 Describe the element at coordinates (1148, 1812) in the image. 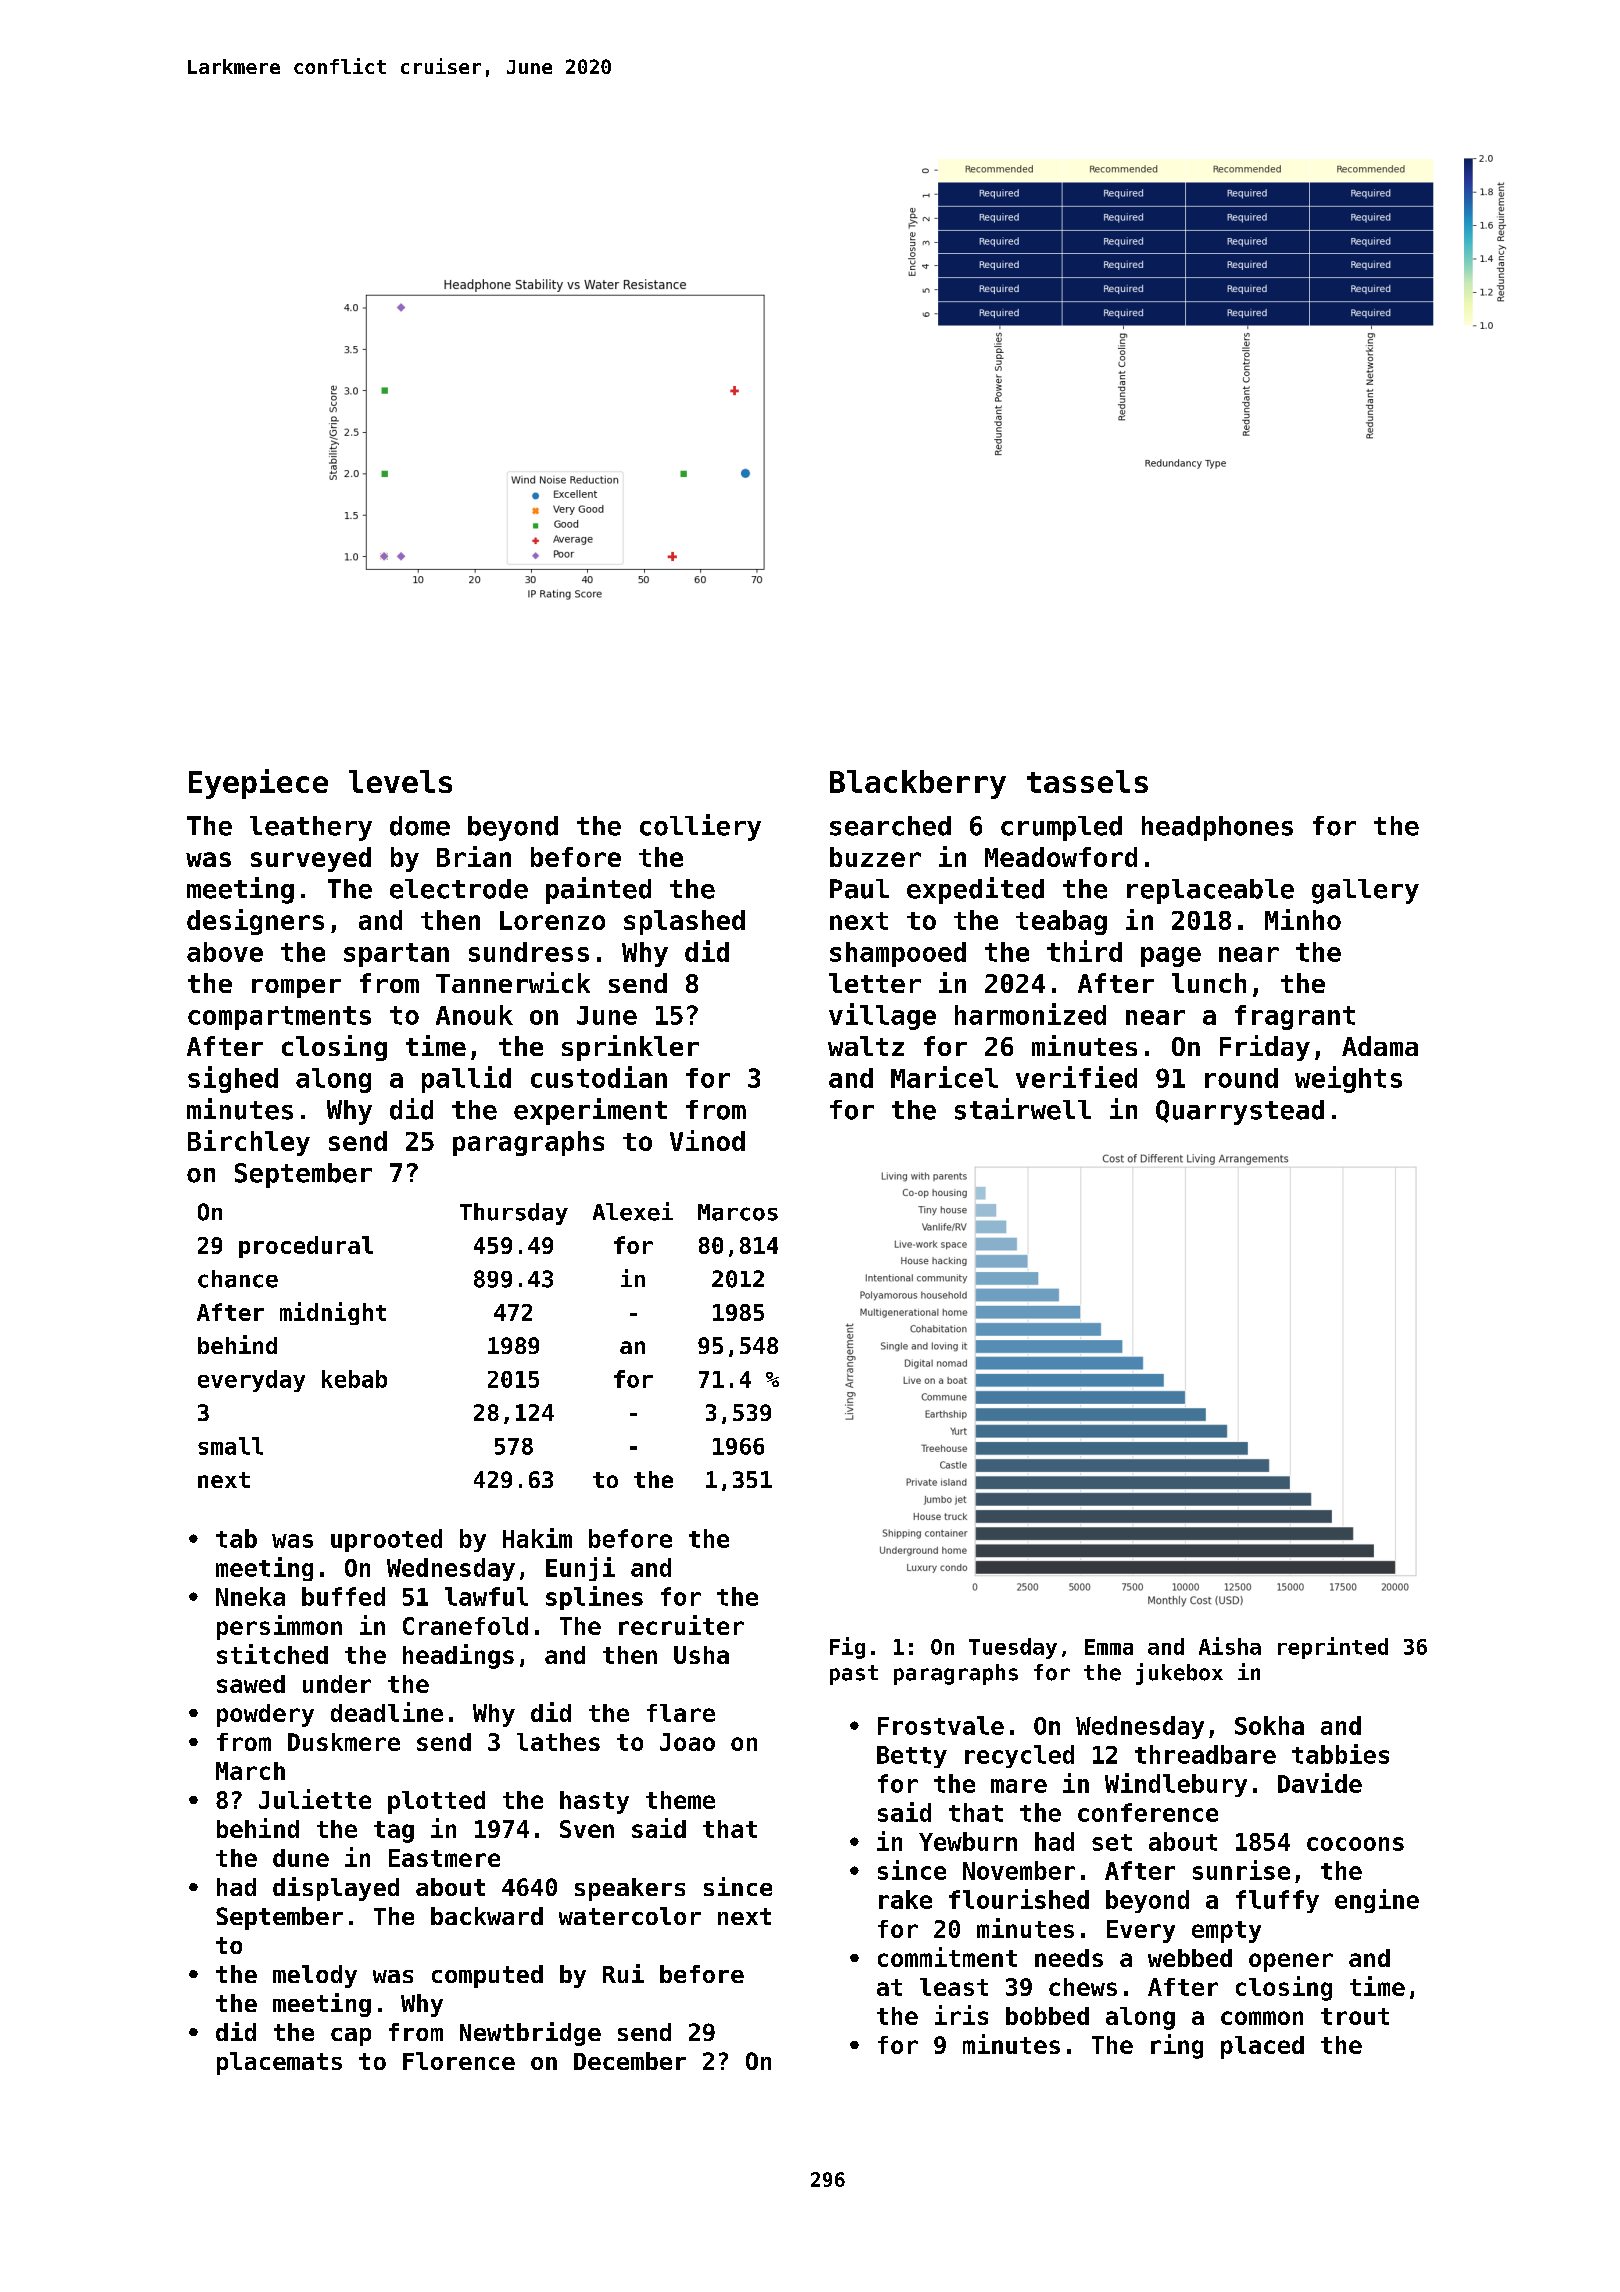

I see `conference` at that location.
